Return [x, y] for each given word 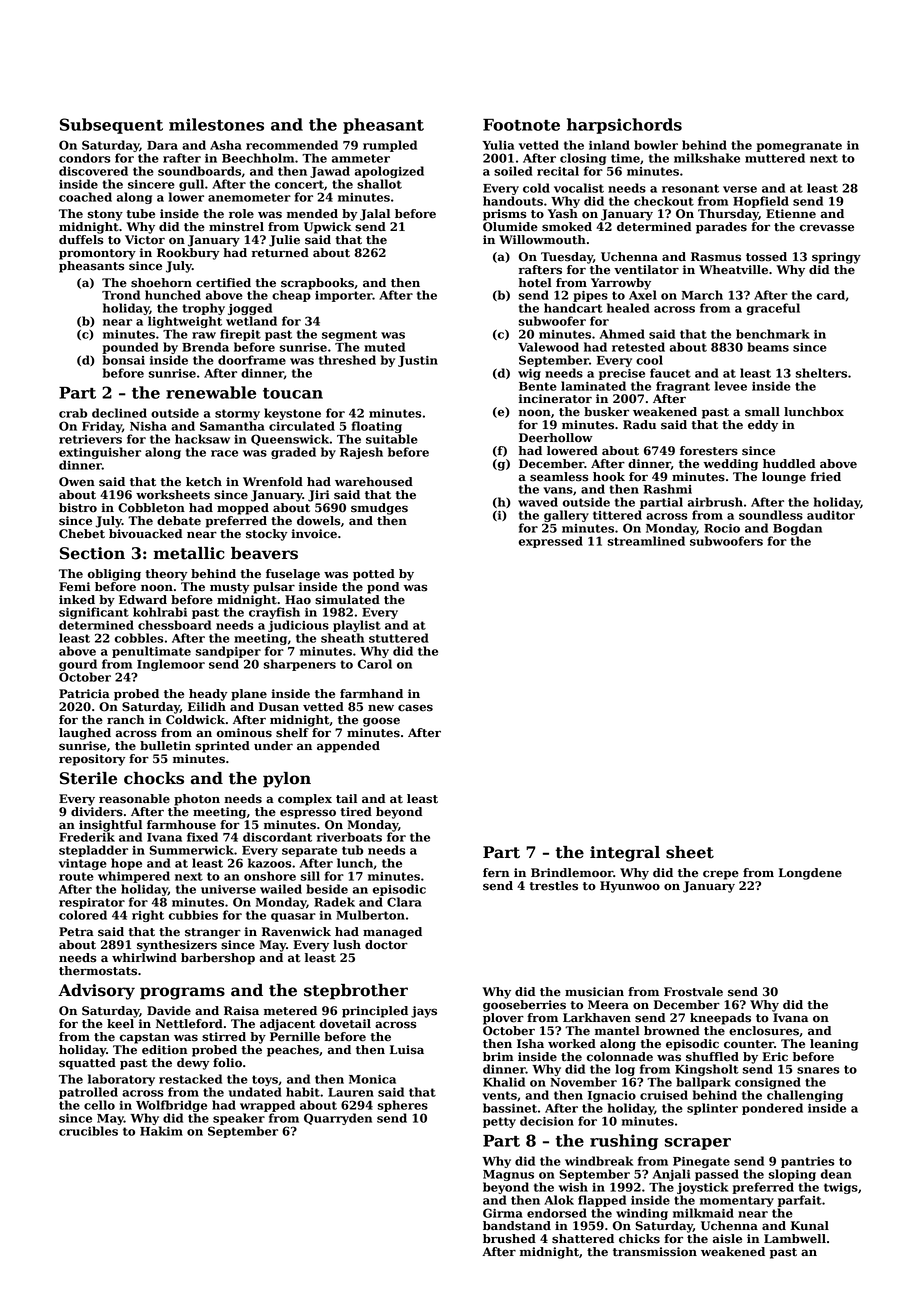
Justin [418, 361]
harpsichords [624, 126]
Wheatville [733, 270]
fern [496, 873]
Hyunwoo [630, 887]
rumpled [390, 146]
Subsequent [111, 126]
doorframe [252, 360]
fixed [202, 837]
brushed [509, 1239]
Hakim [161, 1131]
